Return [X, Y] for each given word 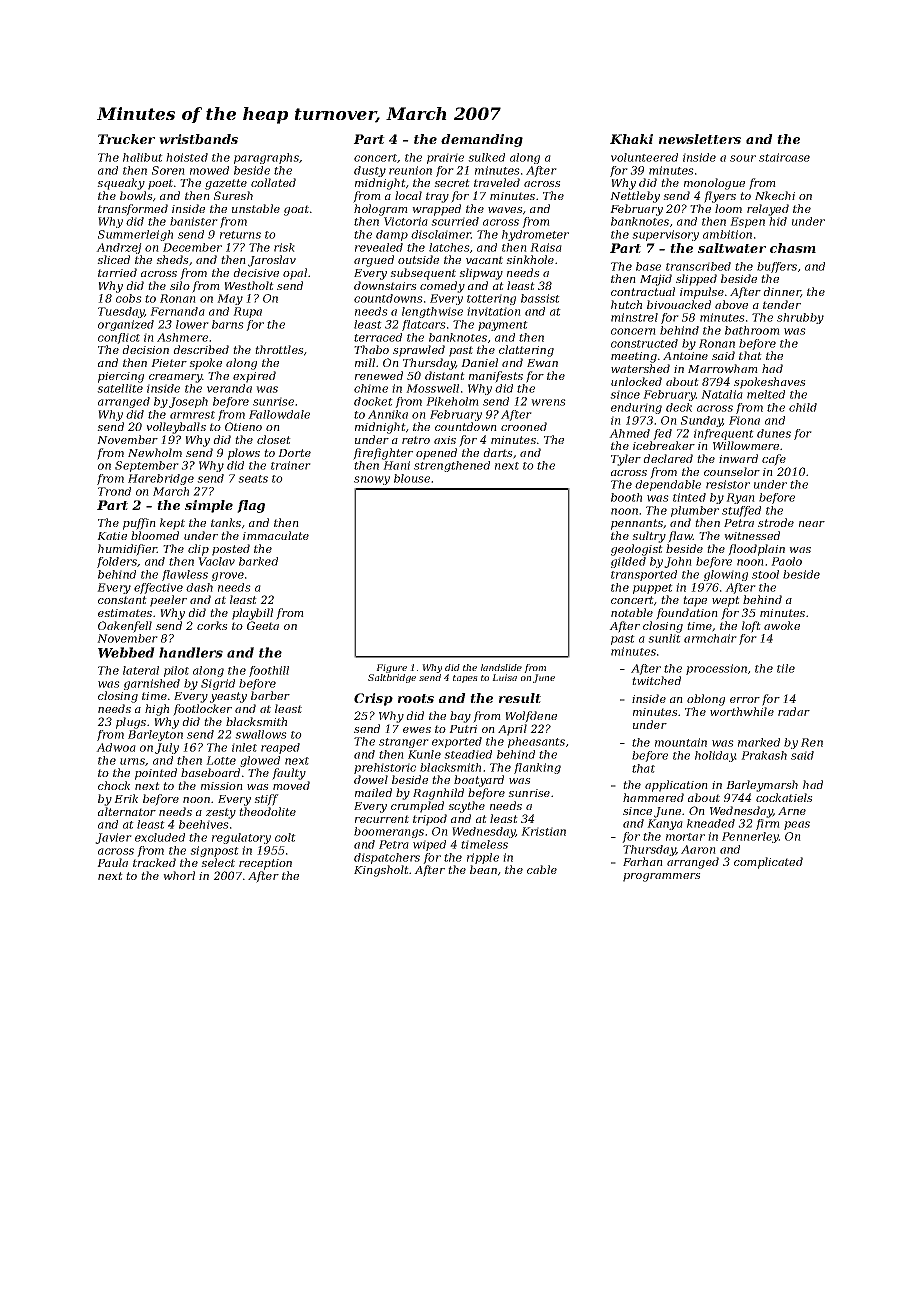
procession [716, 669]
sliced [113, 259]
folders [117, 562]
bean [483, 869]
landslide [501, 667]
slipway [481, 274]
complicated [768, 863]
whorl [179, 875]
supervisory [665, 235]
